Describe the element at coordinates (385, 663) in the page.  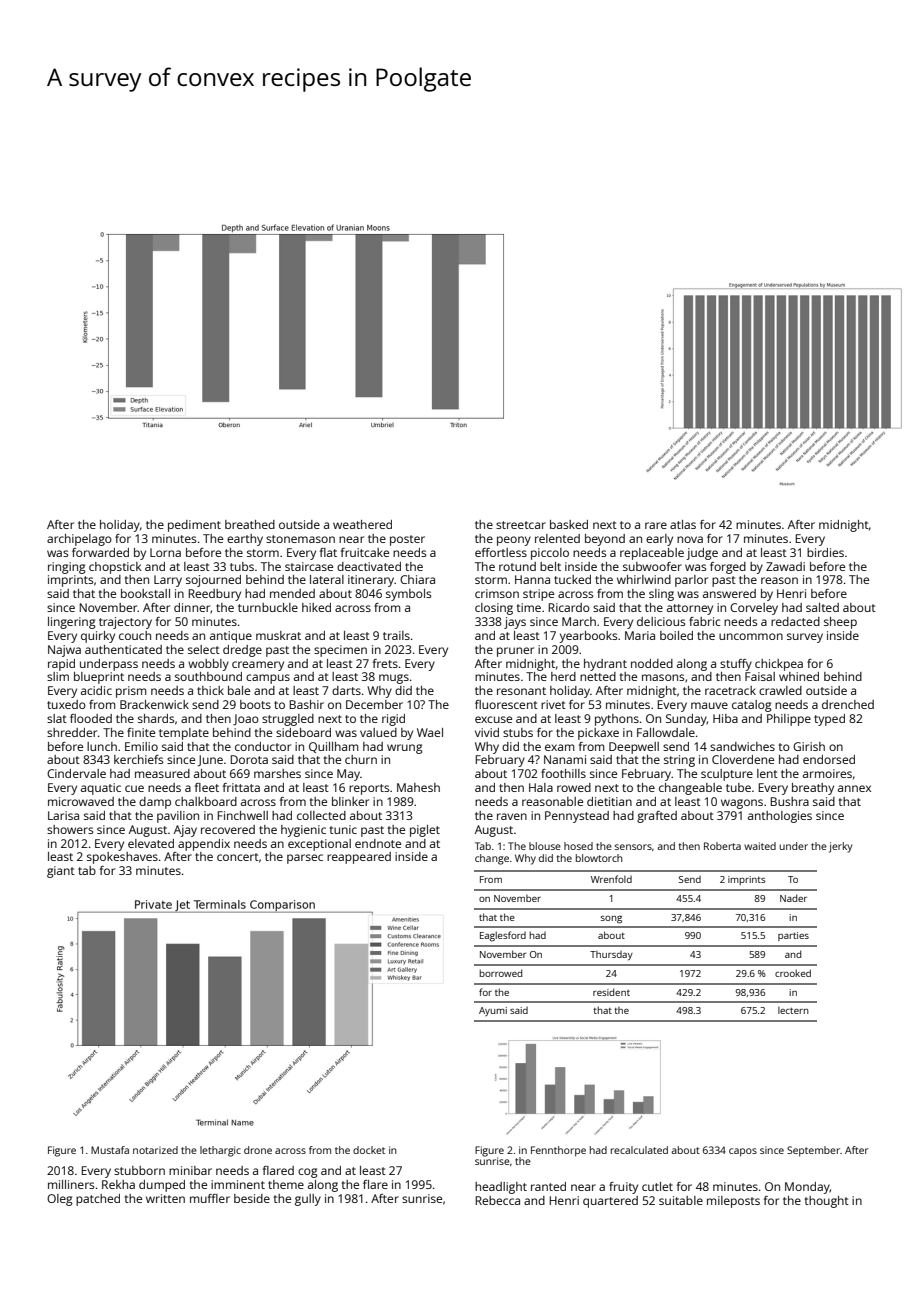
I see `frets` at that location.
